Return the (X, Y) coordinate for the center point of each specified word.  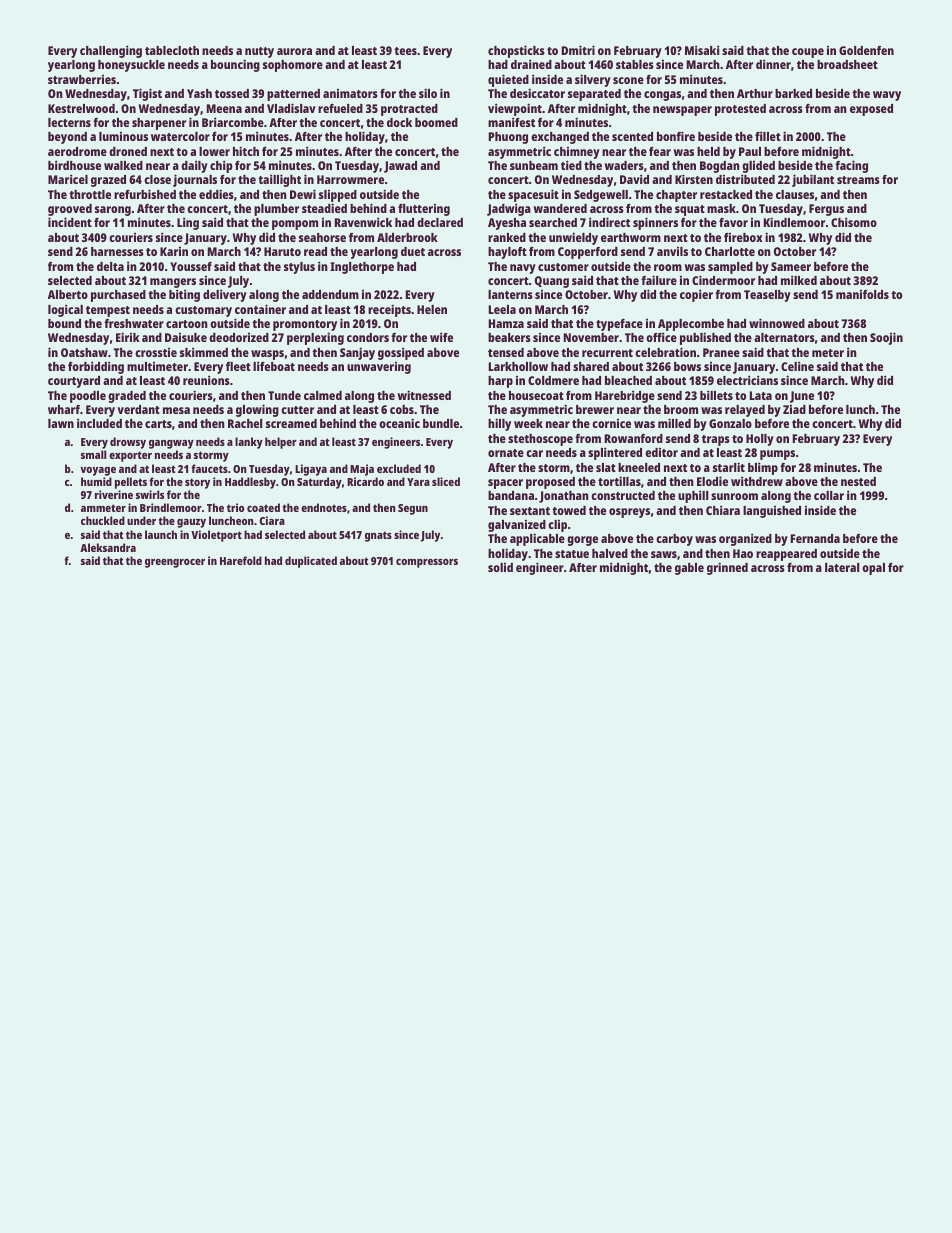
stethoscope (540, 440)
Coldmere (553, 380)
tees (405, 51)
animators (350, 93)
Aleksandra (108, 547)
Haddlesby (250, 483)
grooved (70, 211)
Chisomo (854, 222)
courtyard (74, 382)
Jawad (400, 167)
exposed (871, 110)
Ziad (794, 409)
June (802, 397)
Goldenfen (866, 50)
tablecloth (172, 50)
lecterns (69, 122)
